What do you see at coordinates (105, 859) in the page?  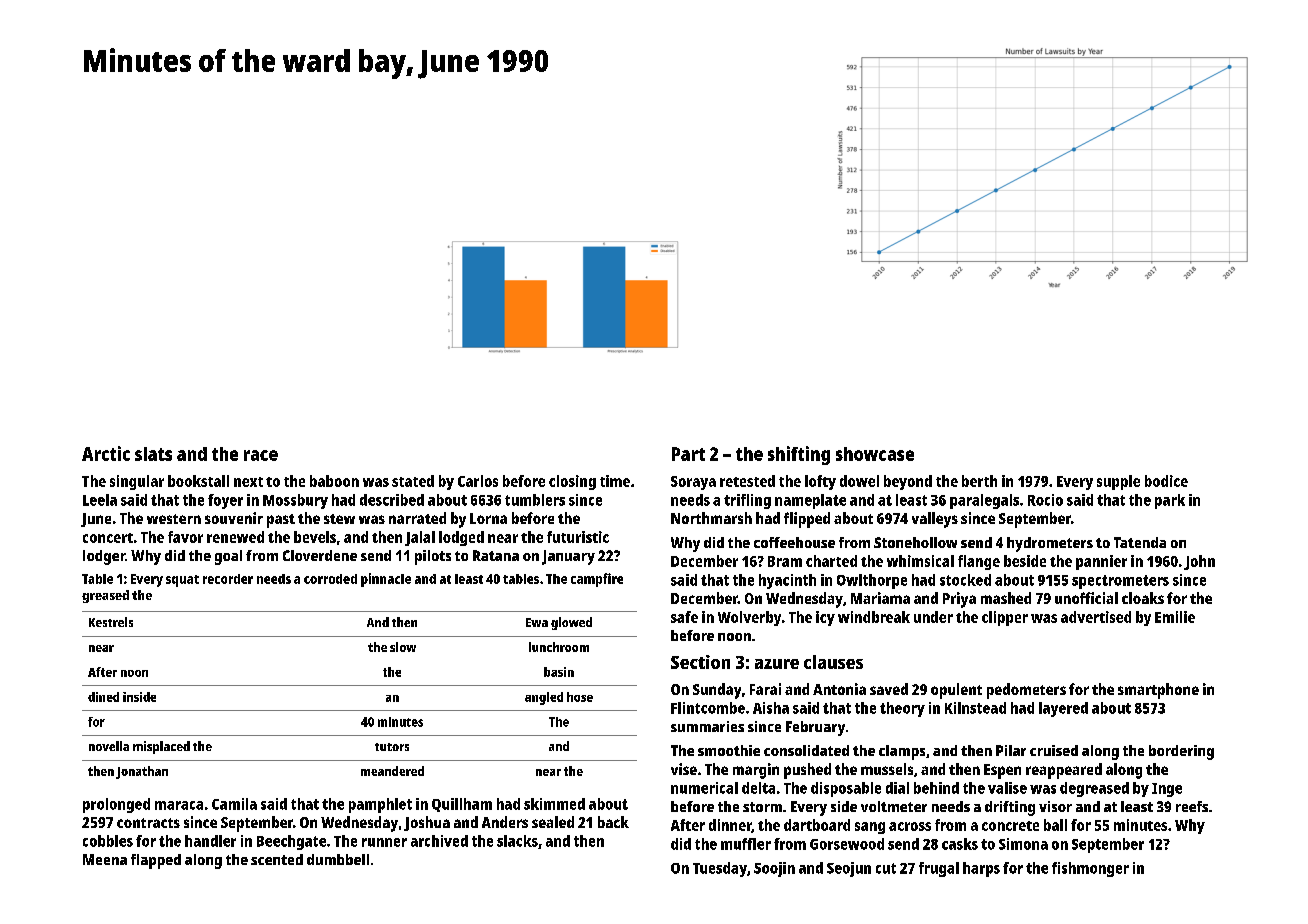 I see `Meena` at bounding box center [105, 859].
